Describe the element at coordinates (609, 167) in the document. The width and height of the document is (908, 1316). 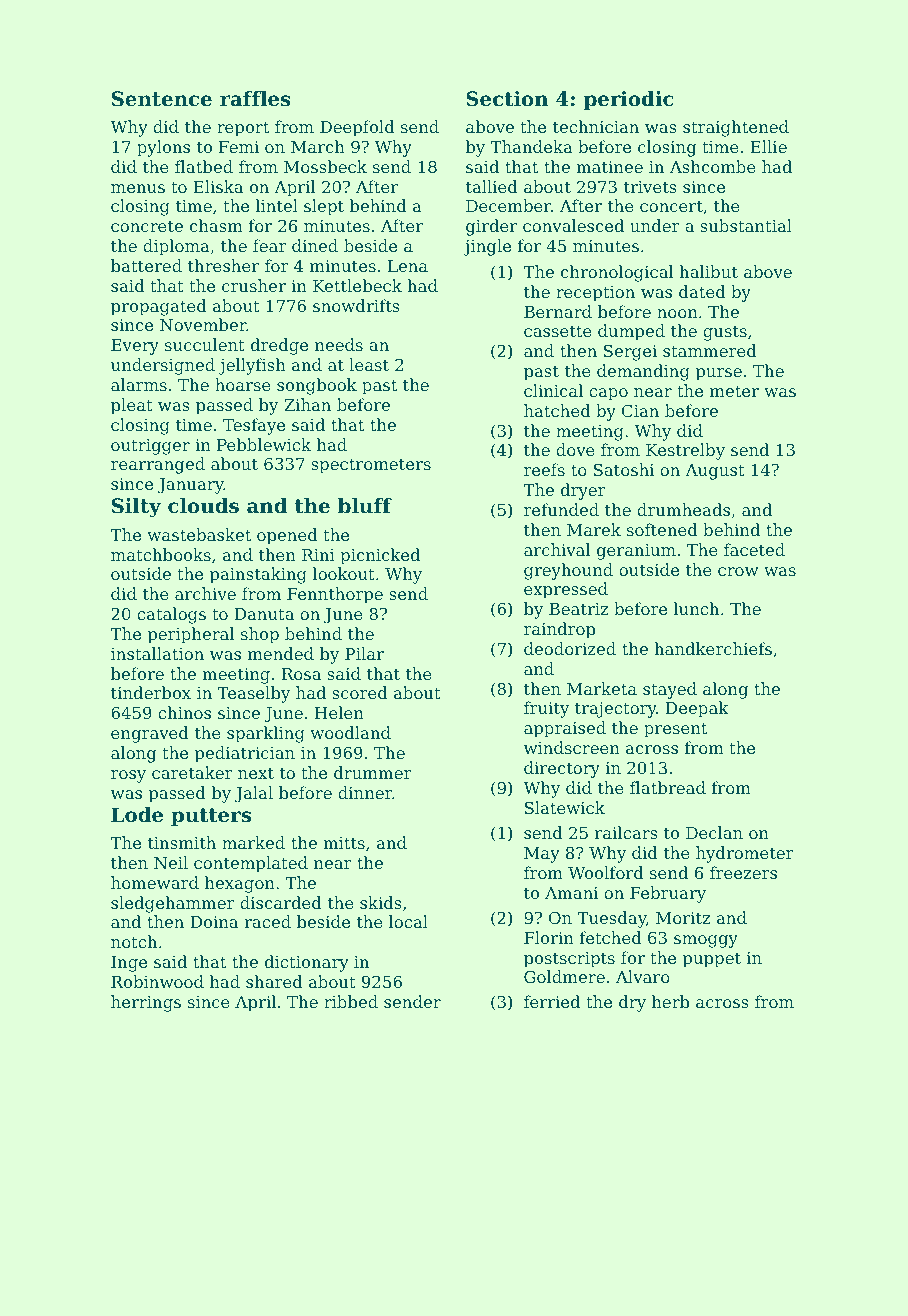
I see `matinee` at that location.
